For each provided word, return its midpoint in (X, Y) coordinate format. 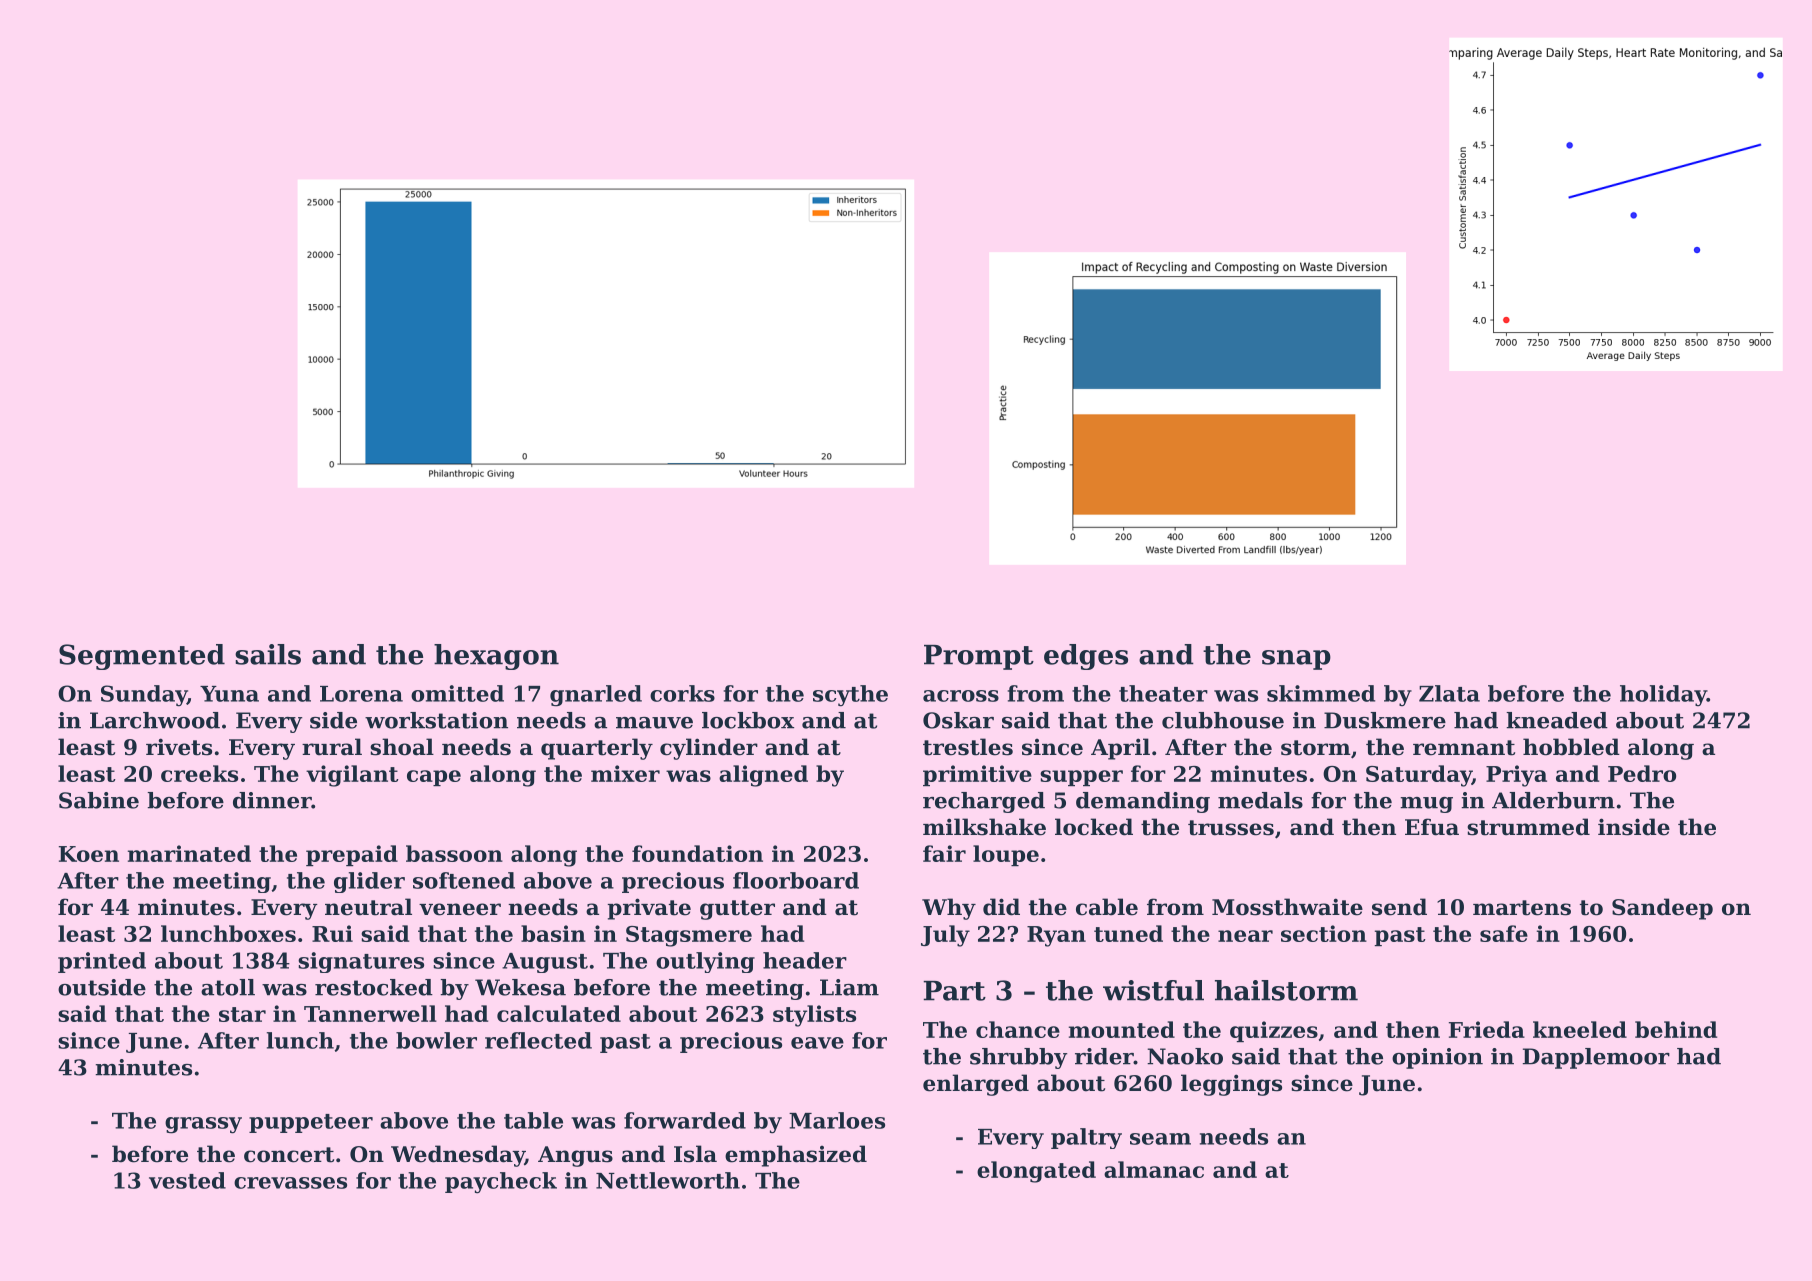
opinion (1437, 1058)
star (242, 1014)
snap (1296, 660)
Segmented (142, 657)
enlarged (976, 1085)
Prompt (979, 657)
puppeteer (311, 1123)
